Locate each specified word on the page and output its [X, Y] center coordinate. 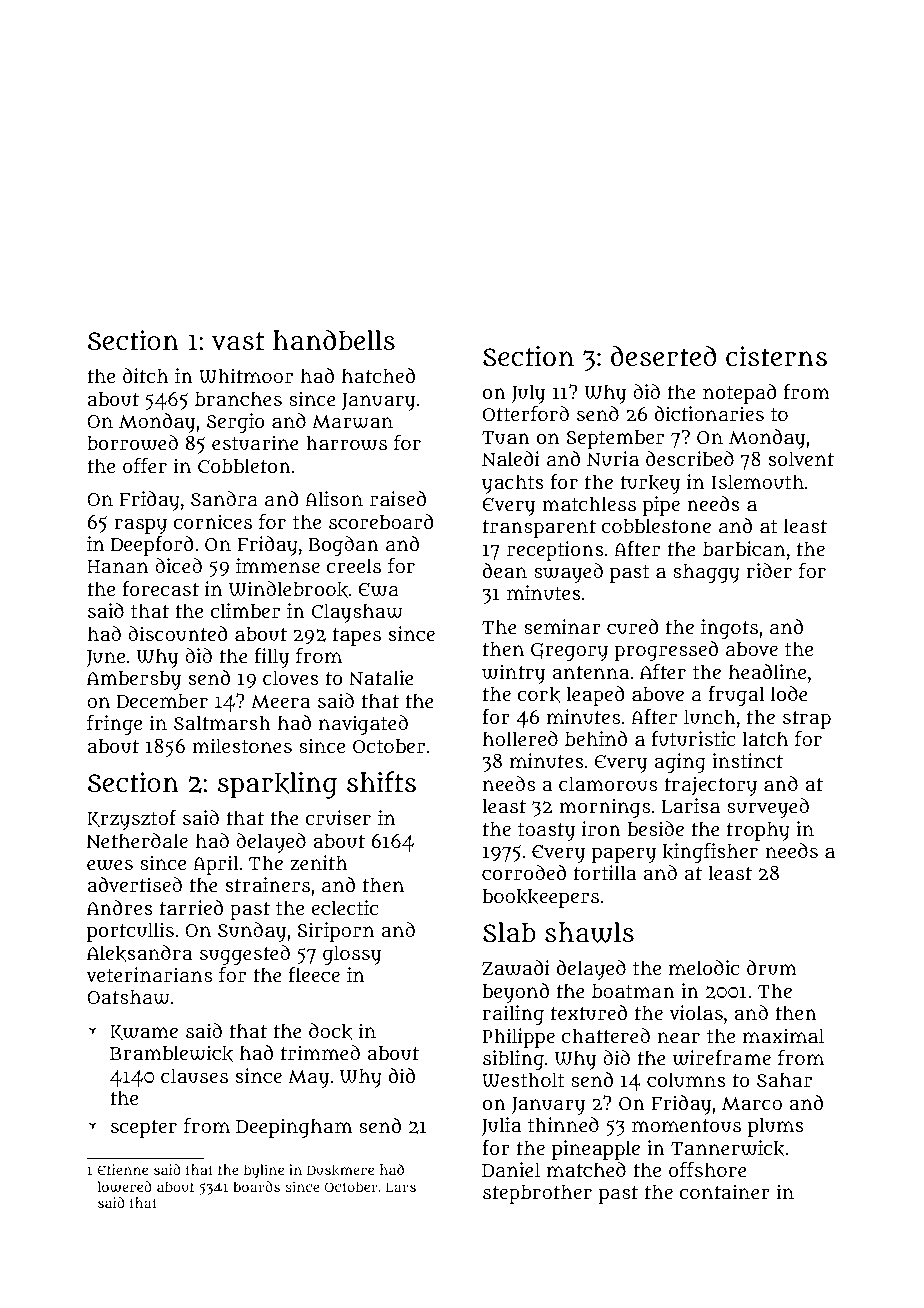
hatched [378, 375]
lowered [124, 1187]
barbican [744, 548]
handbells [334, 340]
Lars [401, 1187]
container [725, 1191]
